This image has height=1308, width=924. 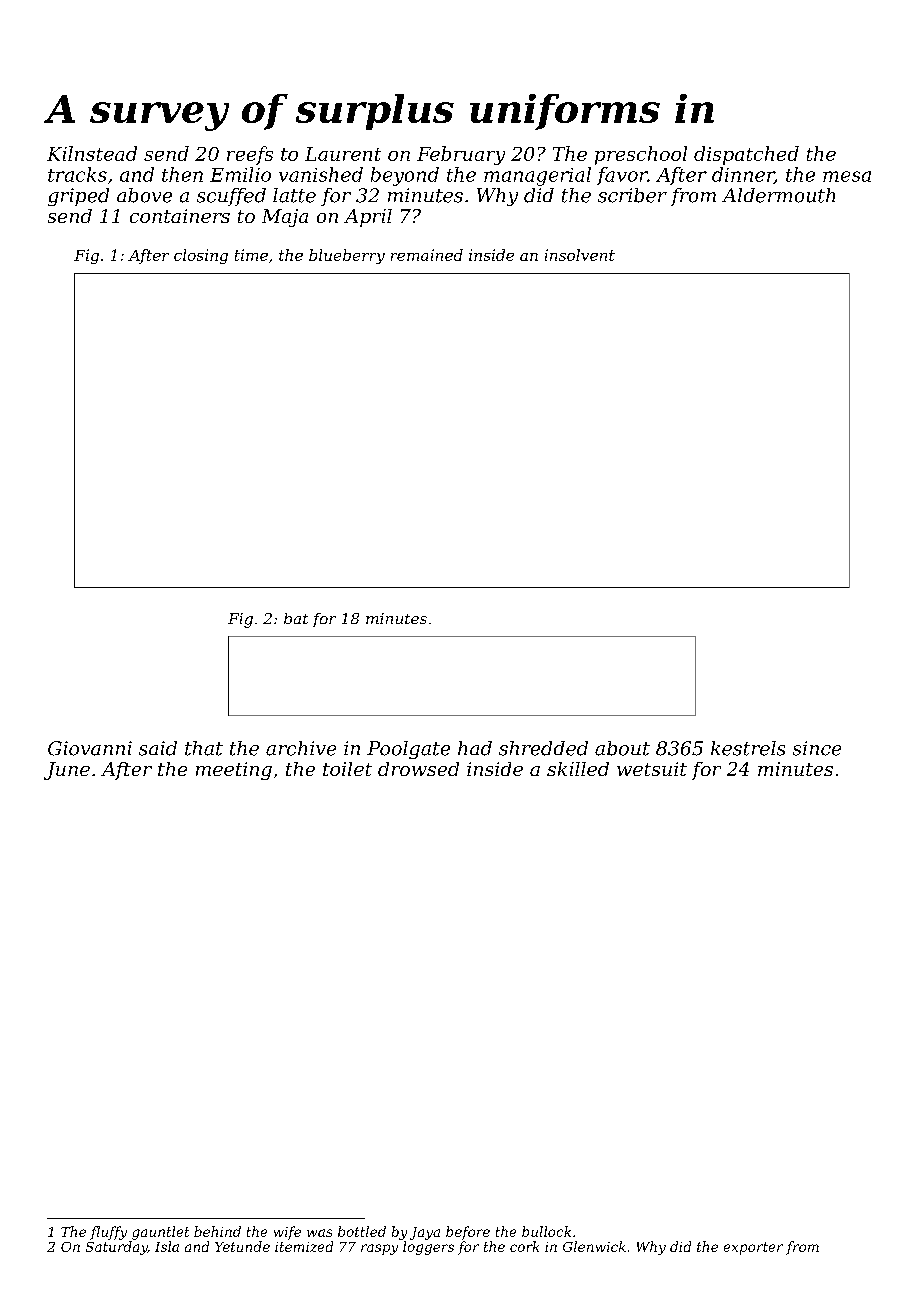 What do you see at coordinates (217, 1231) in the image?
I see `behind` at bounding box center [217, 1231].
